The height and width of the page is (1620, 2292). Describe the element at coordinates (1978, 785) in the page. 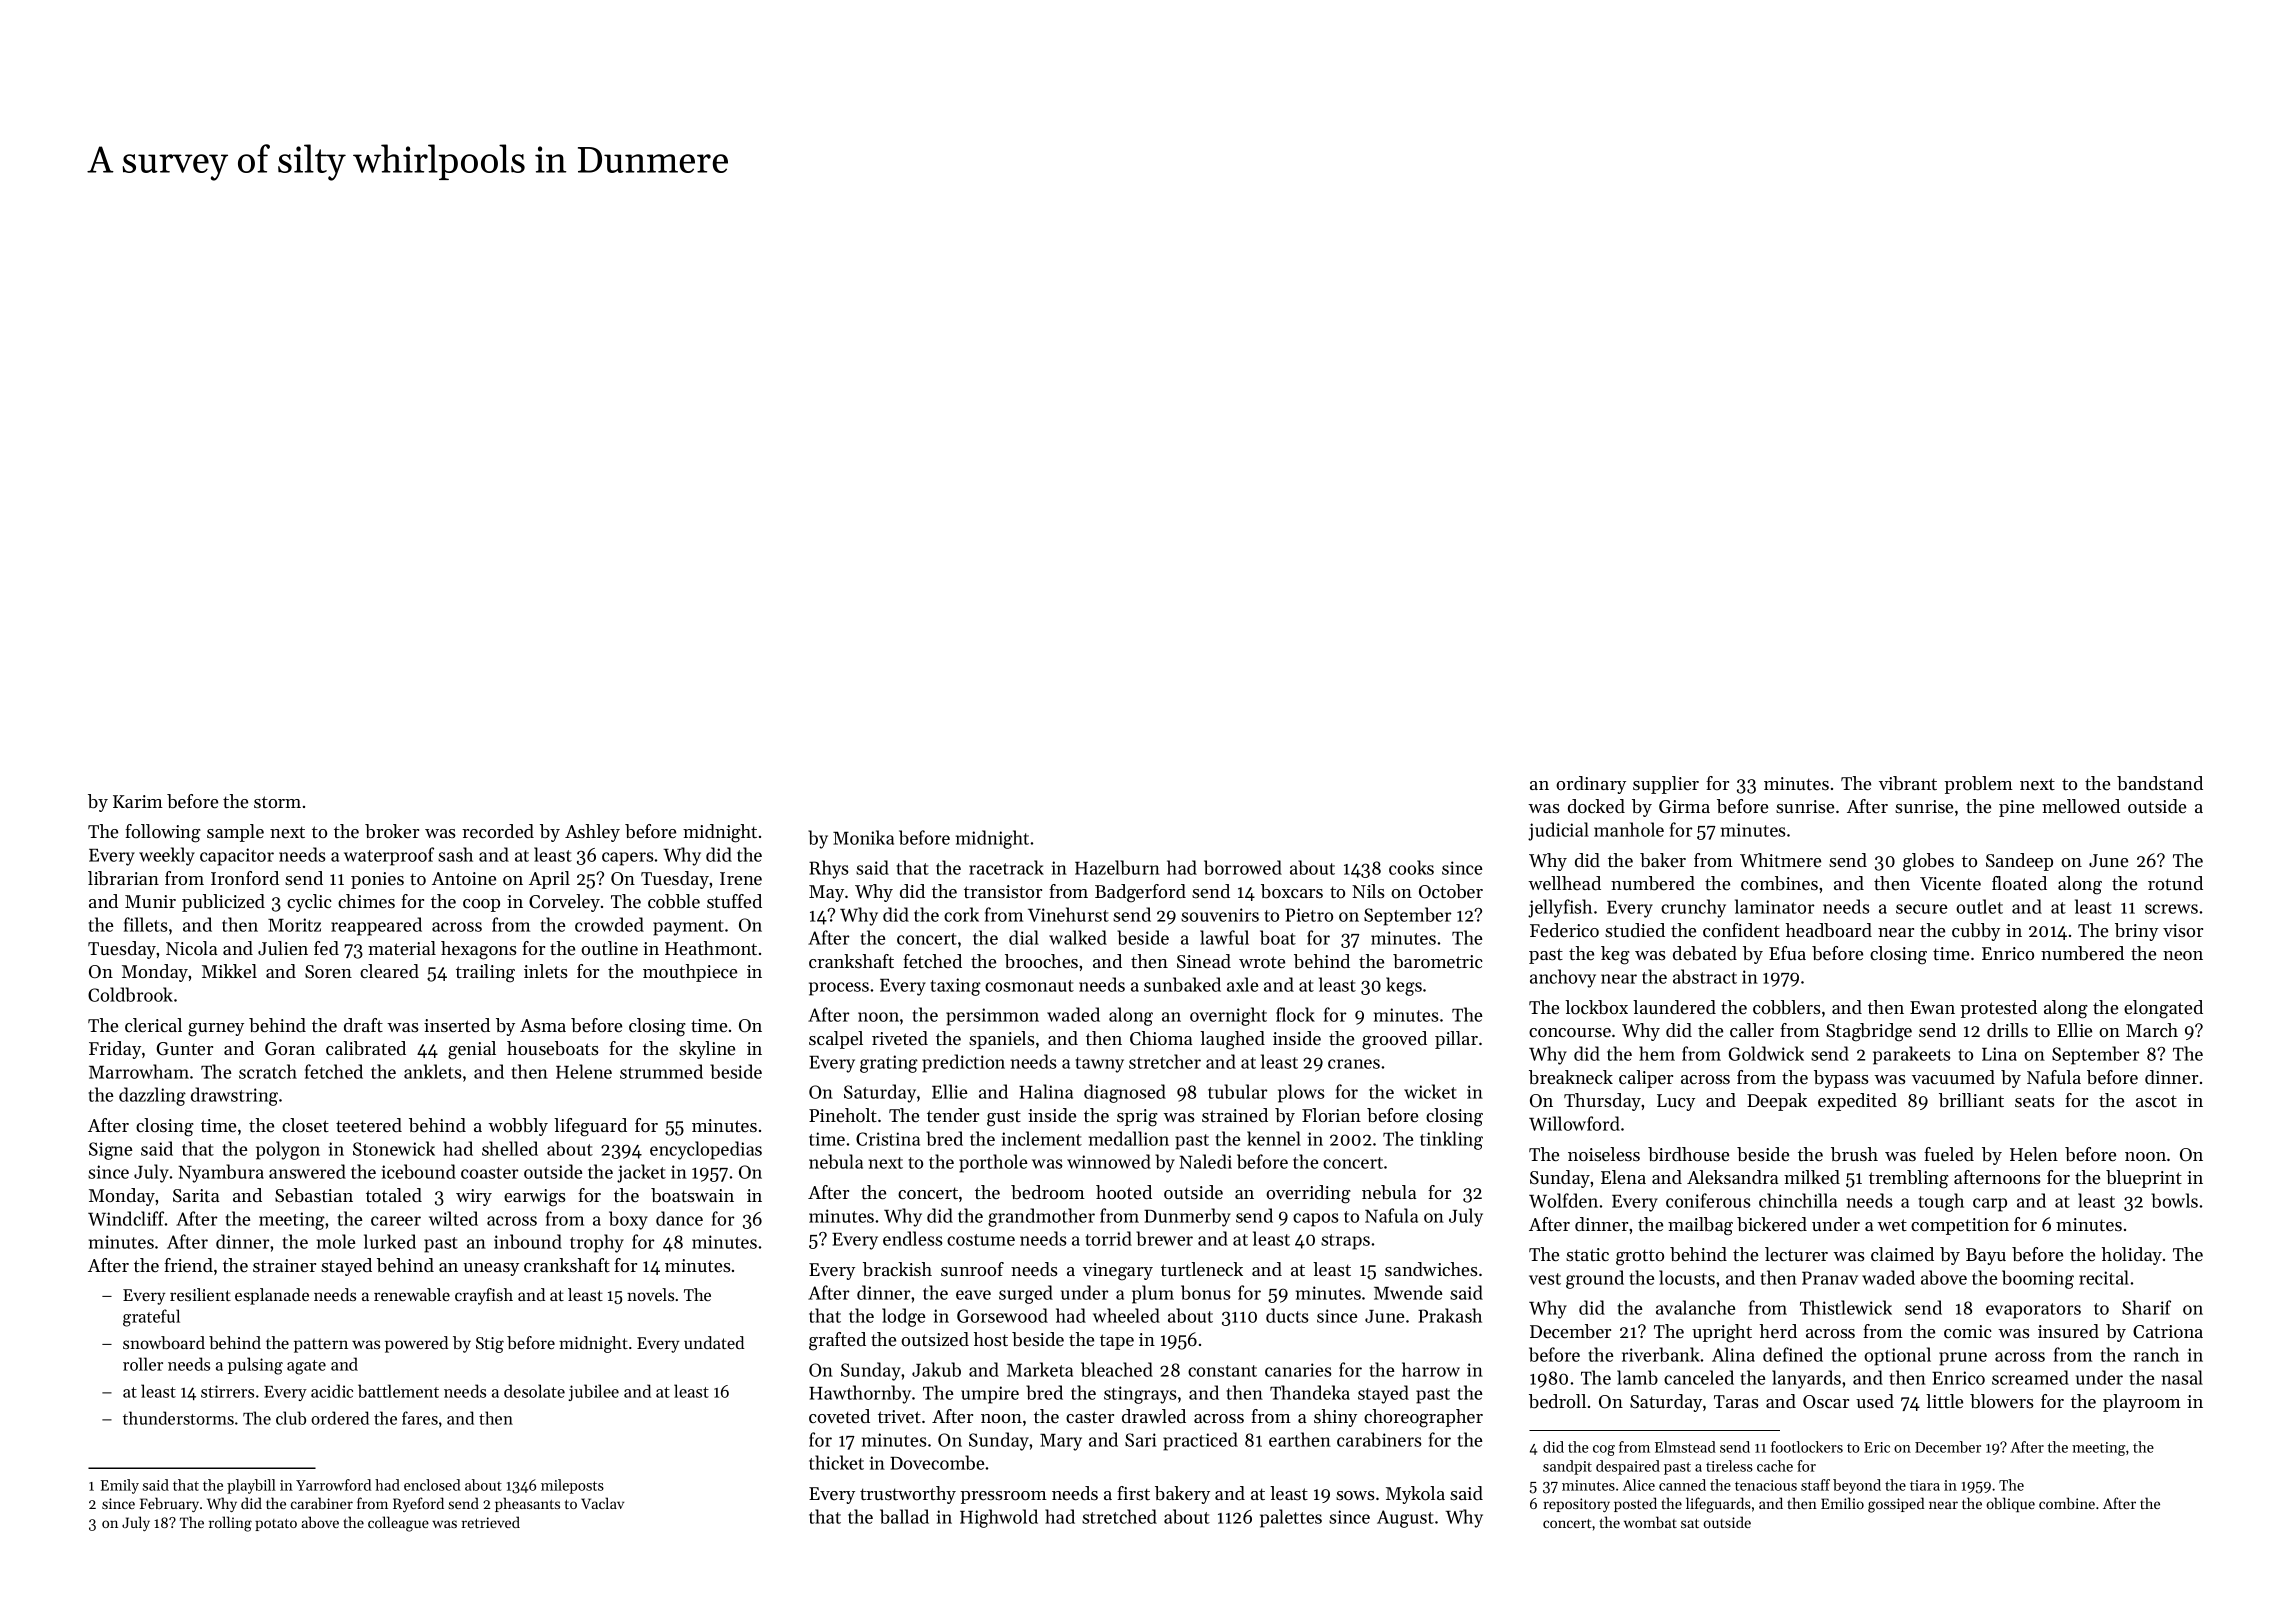

I see `problem` at that location.
